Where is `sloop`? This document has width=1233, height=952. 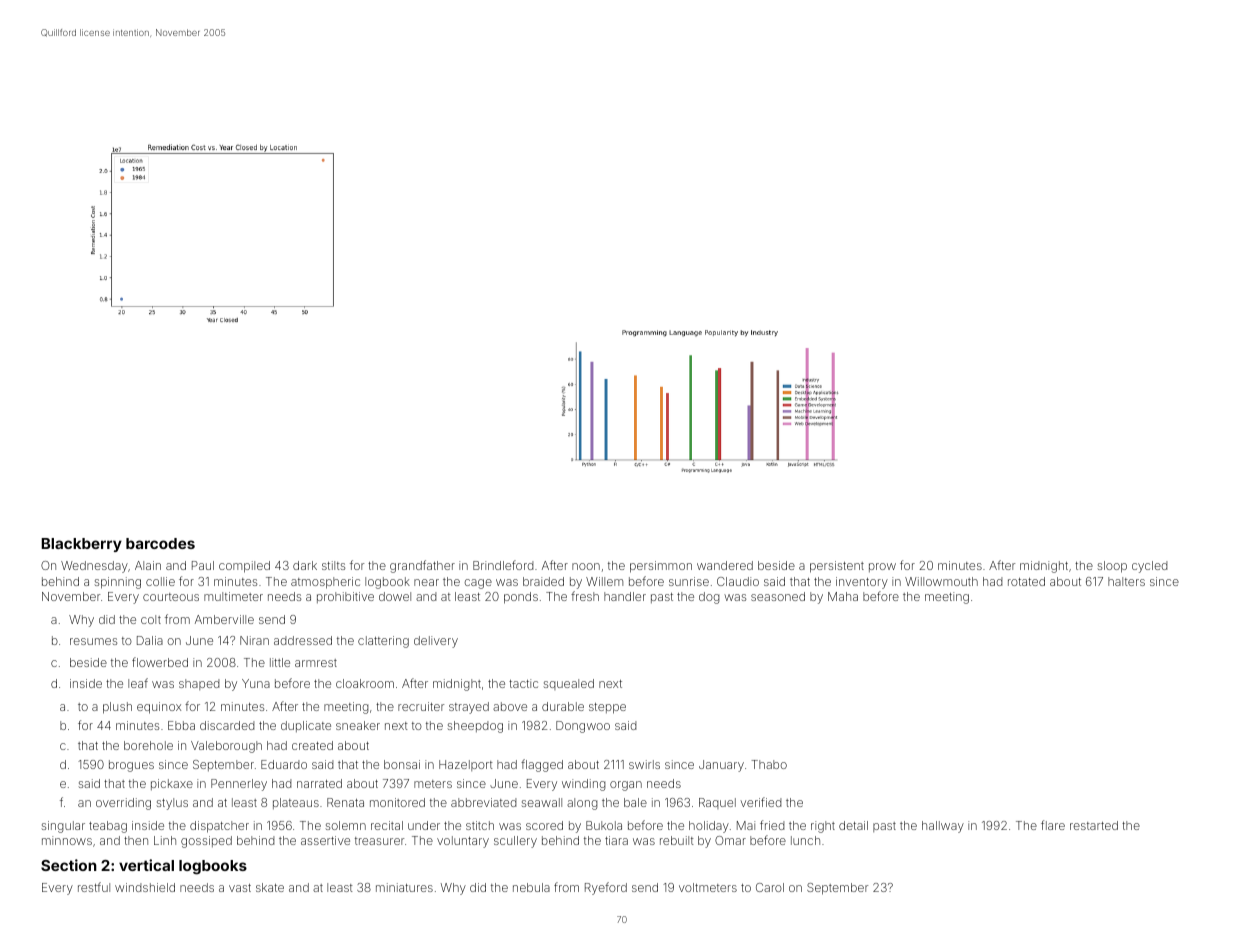
sloop is located at coordinates (1112, 567).
